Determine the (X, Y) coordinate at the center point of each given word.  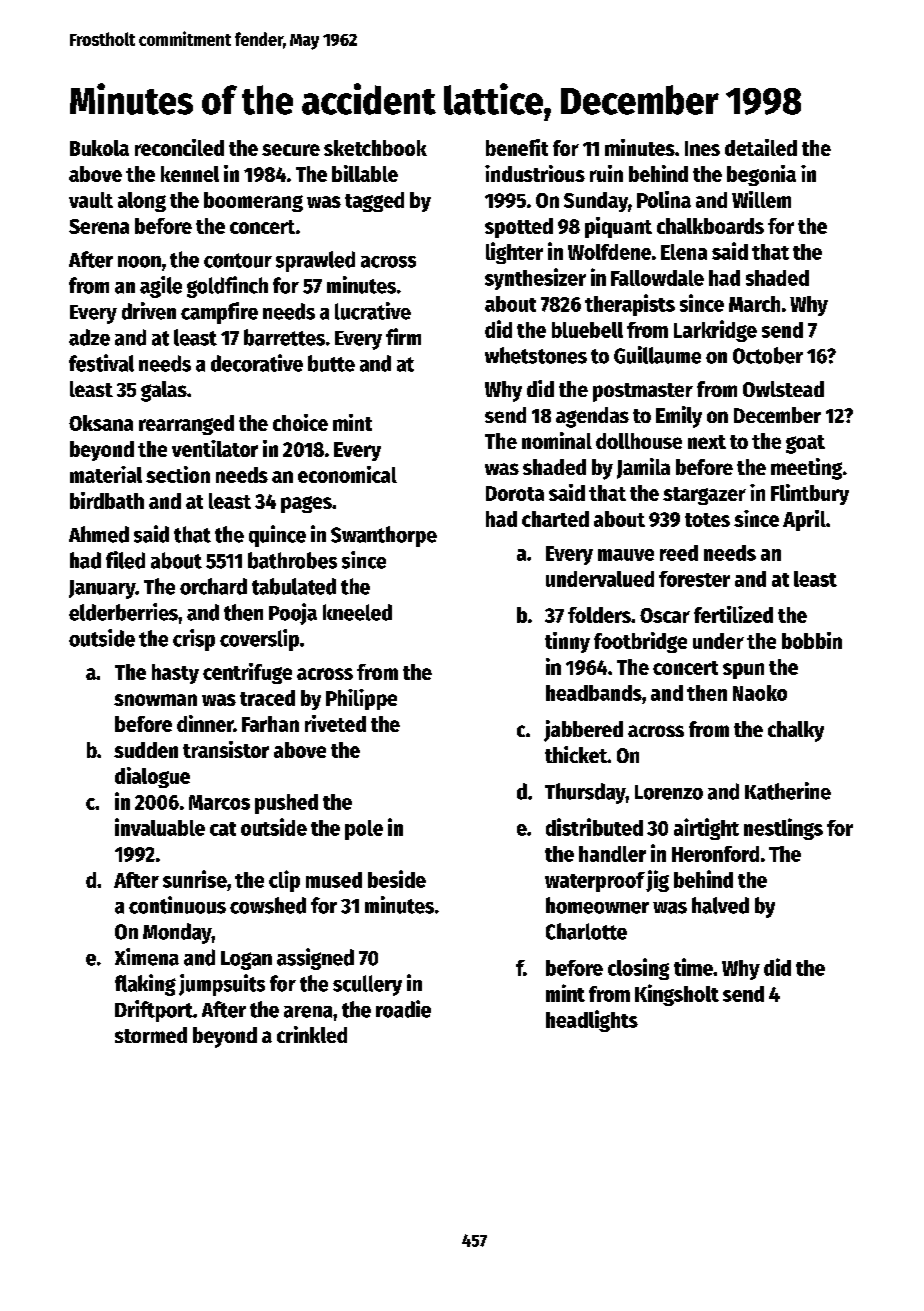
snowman (155, 700)
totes (707, 520)
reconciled (179, 147)
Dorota (515, 493)
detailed (761, 147)
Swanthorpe (384, 536)
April (804, 520)
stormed (151, 1035)
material (106, 474)
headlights (592, 1021)
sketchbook (375, 148)
